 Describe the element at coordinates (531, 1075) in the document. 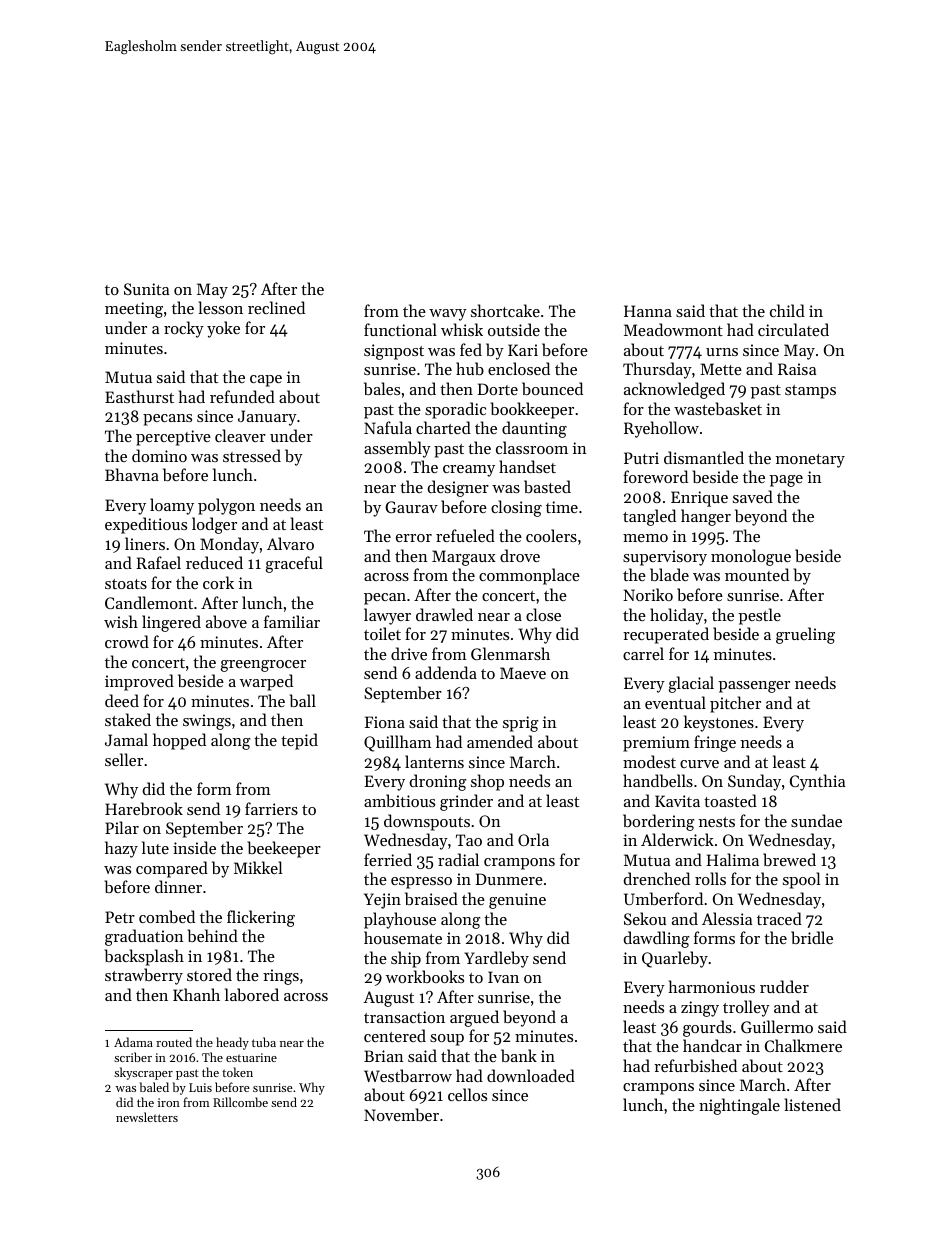

I see `downloaded` at that location.
